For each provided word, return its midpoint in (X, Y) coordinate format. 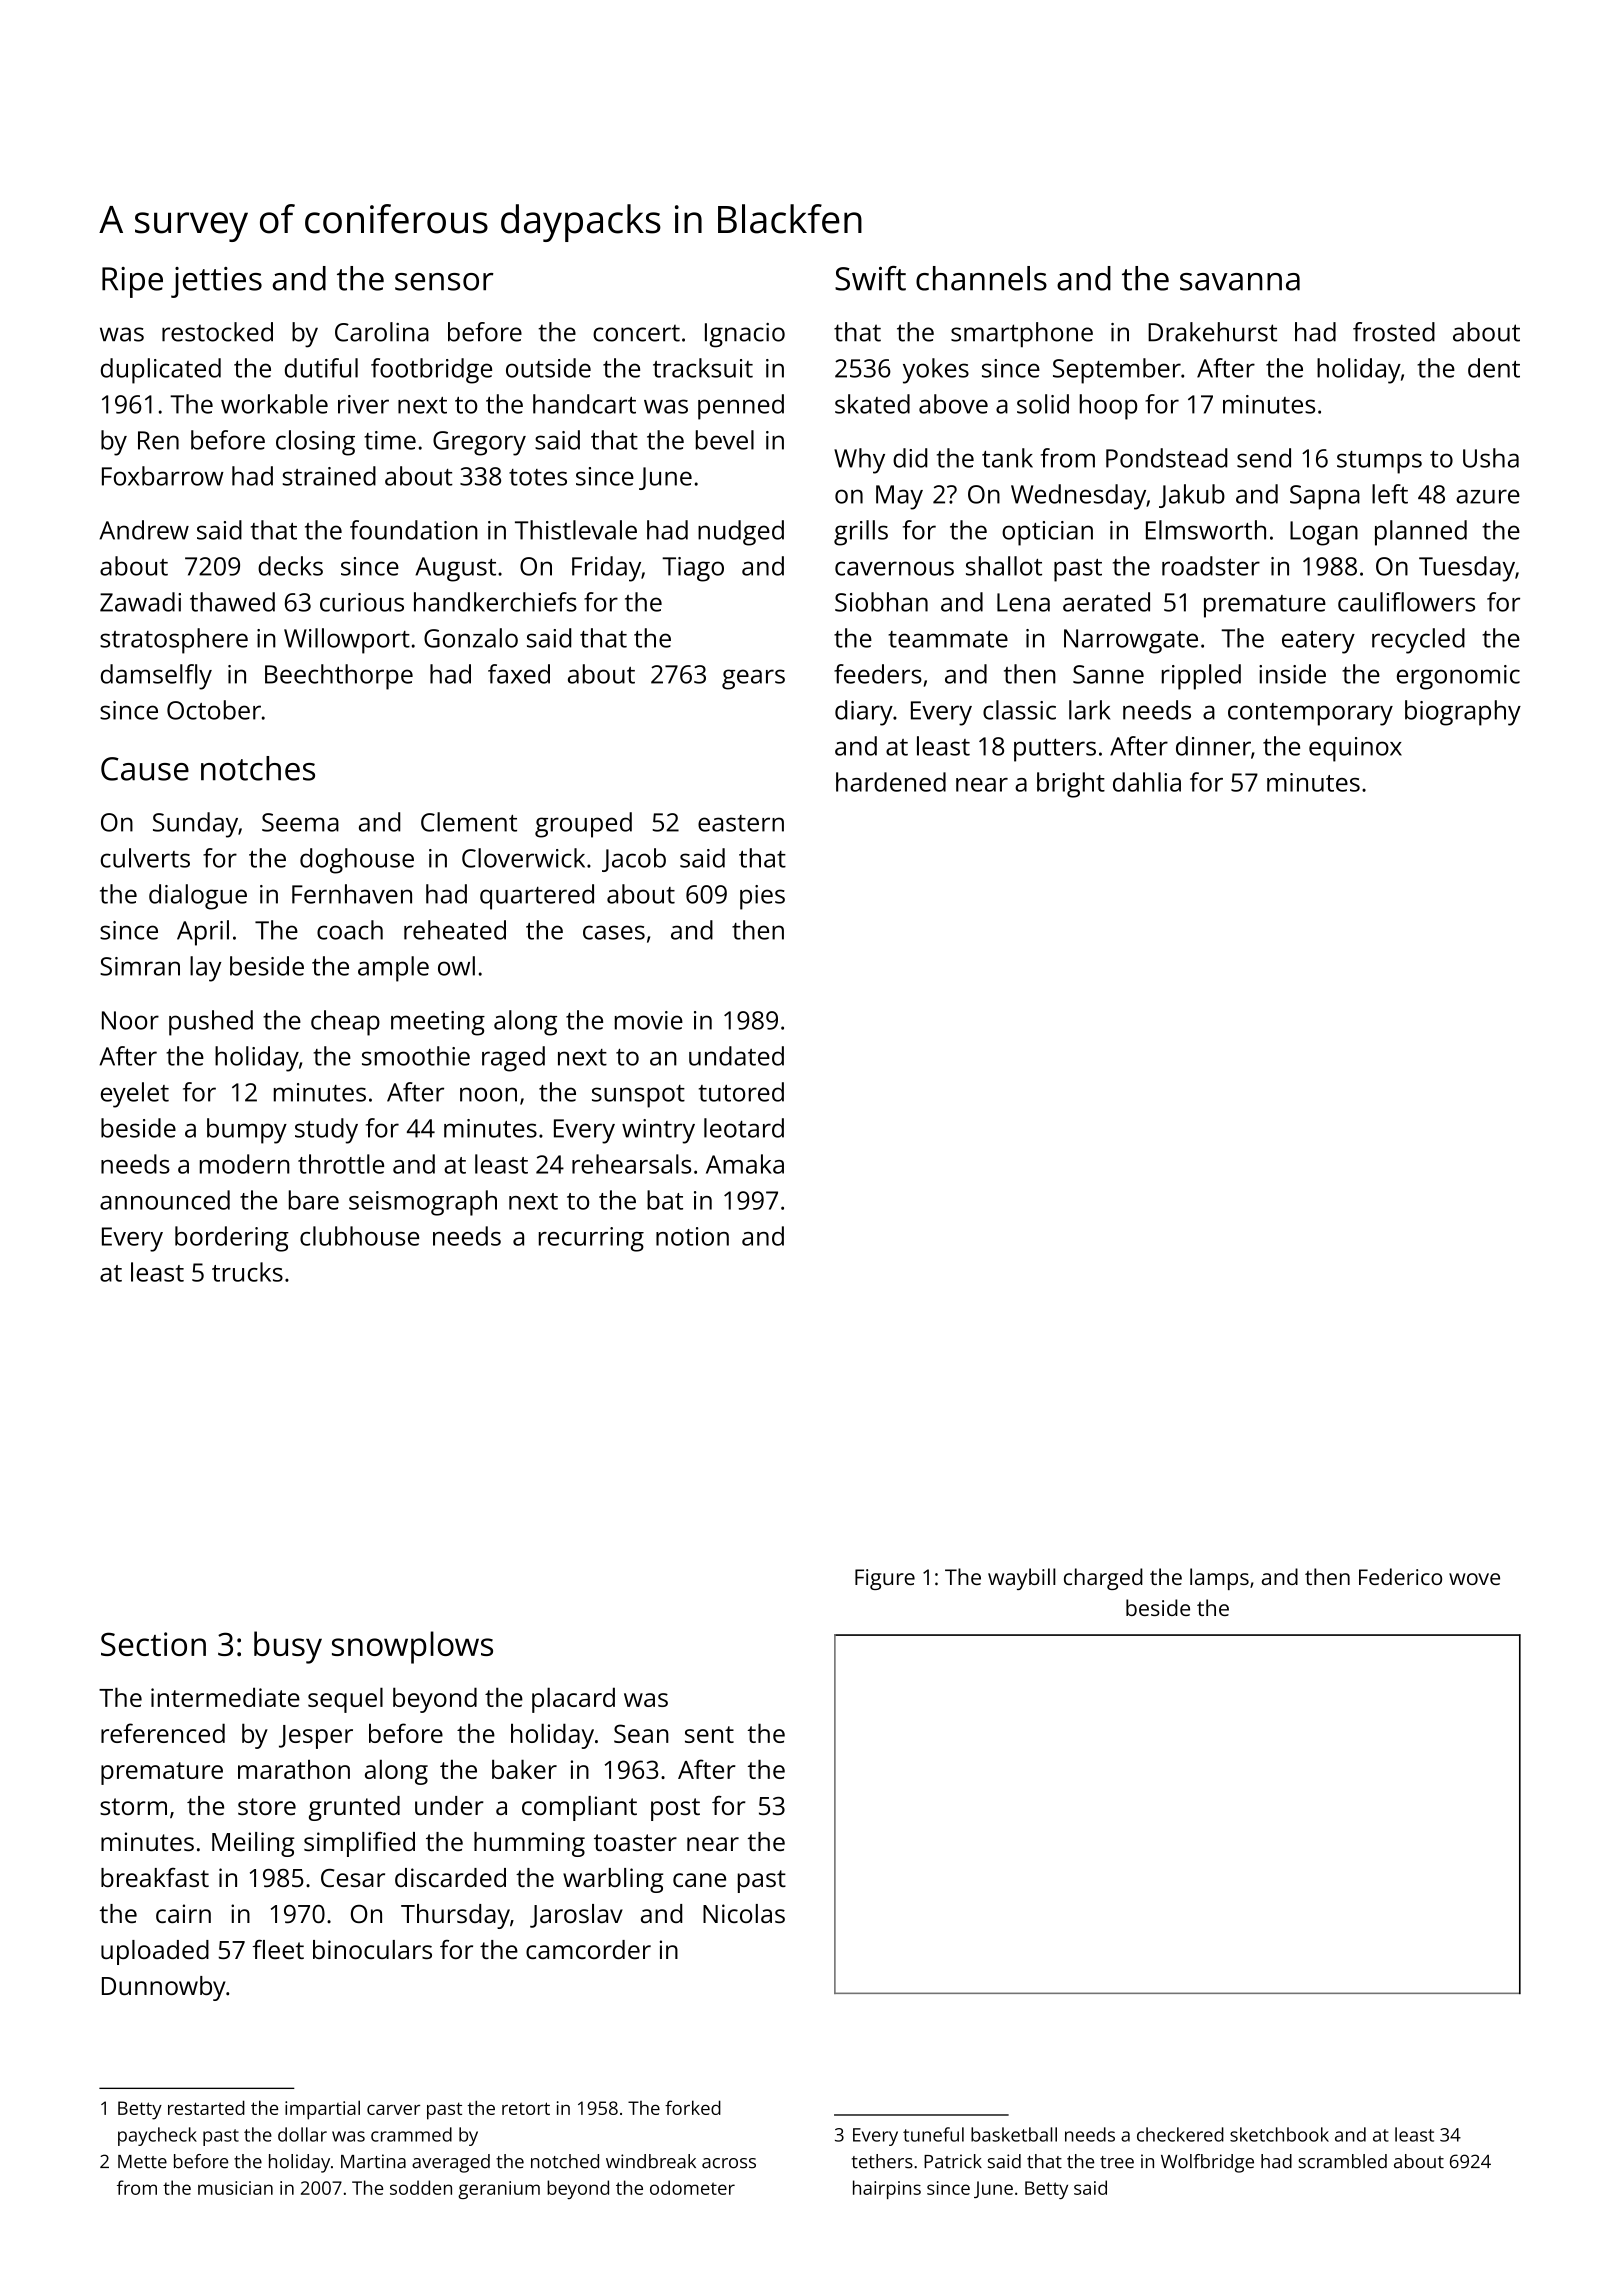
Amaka (745, 1164)
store (267, 1806)
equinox (1355, 749)
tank (1007, 458)
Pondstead (1166, 458)
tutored (741, 1092)
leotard (744, 1128)
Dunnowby (163, 1988)
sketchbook (1279, 2134)
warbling (613, 1880)
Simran (140, 966)
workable (274, 404)
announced (165, 1200)
